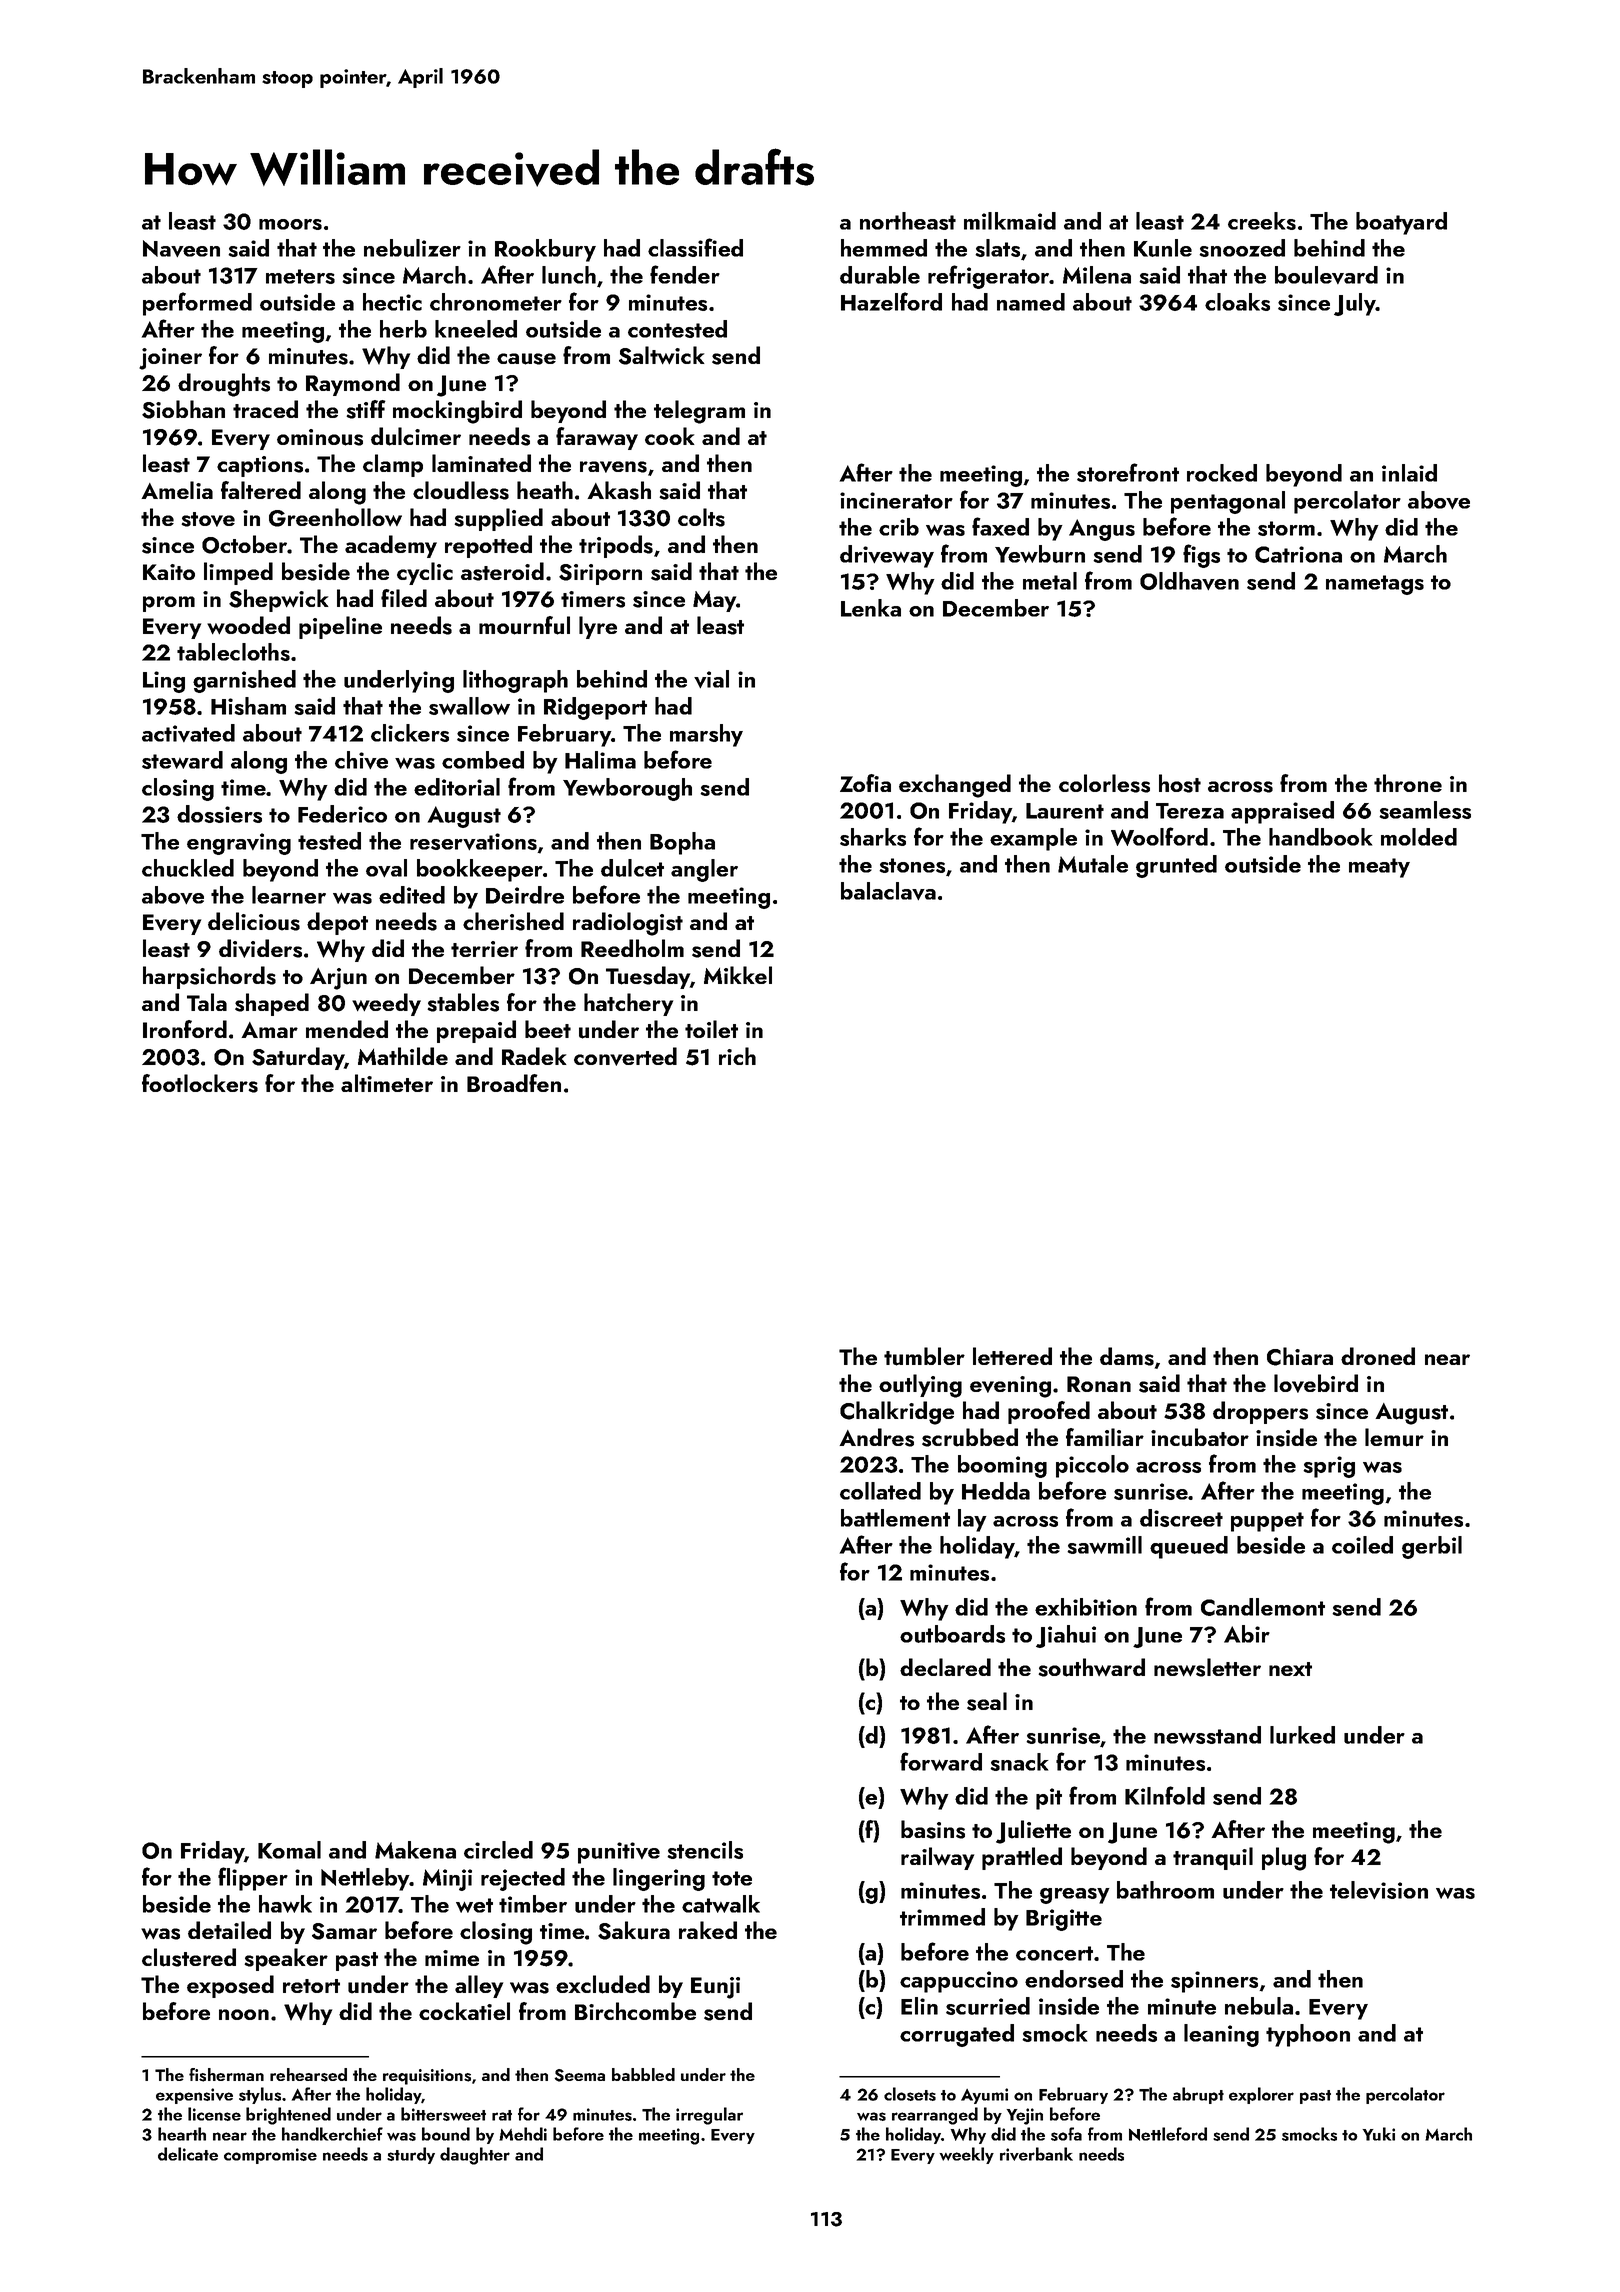  What do you see at coordinates (342, 814) in the image?
I see `Federico` at bounding box center [342, 814].
